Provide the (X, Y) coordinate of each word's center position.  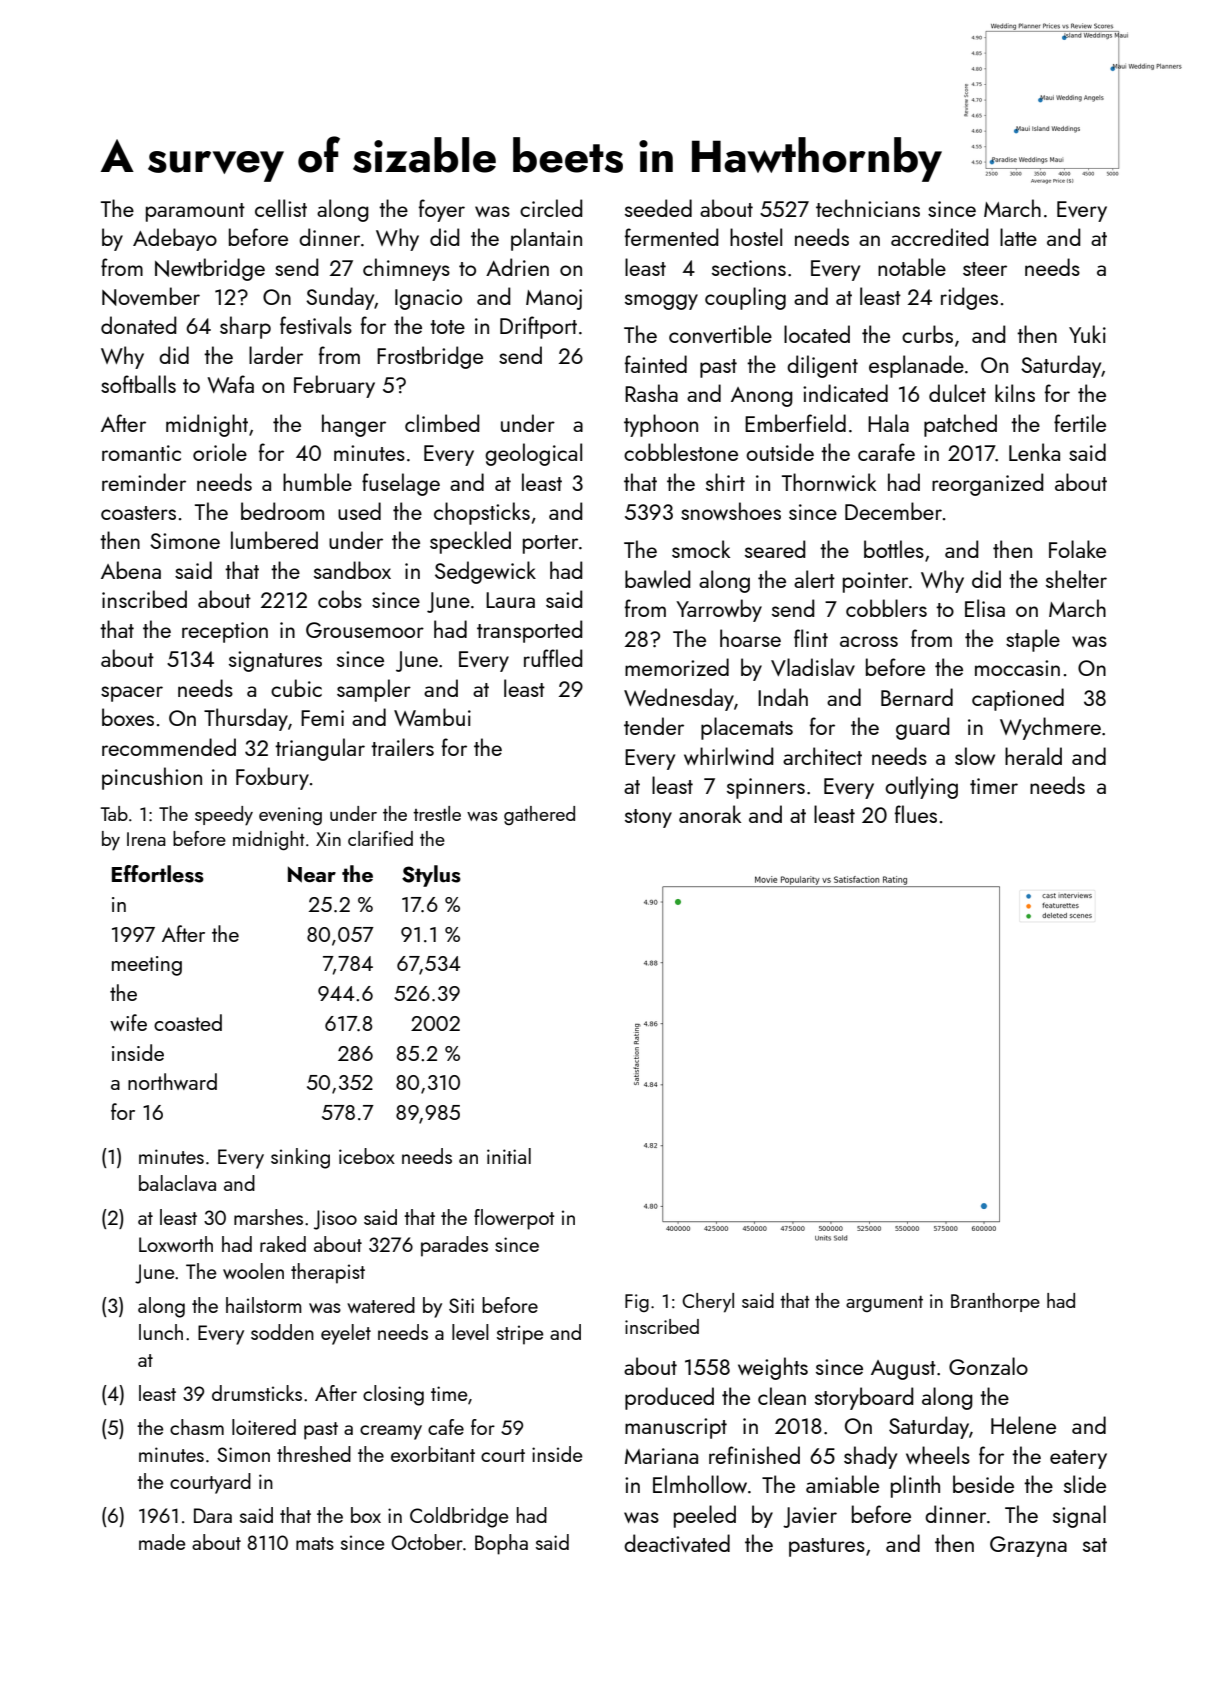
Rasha (651, 393)
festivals (316, 325)
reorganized (988, 484)
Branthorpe (995, 1302)
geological (533, 454)
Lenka (1034, 452)
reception (225, 632)
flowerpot (514, 1219)
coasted (188, 1022)
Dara (213, 1515)
